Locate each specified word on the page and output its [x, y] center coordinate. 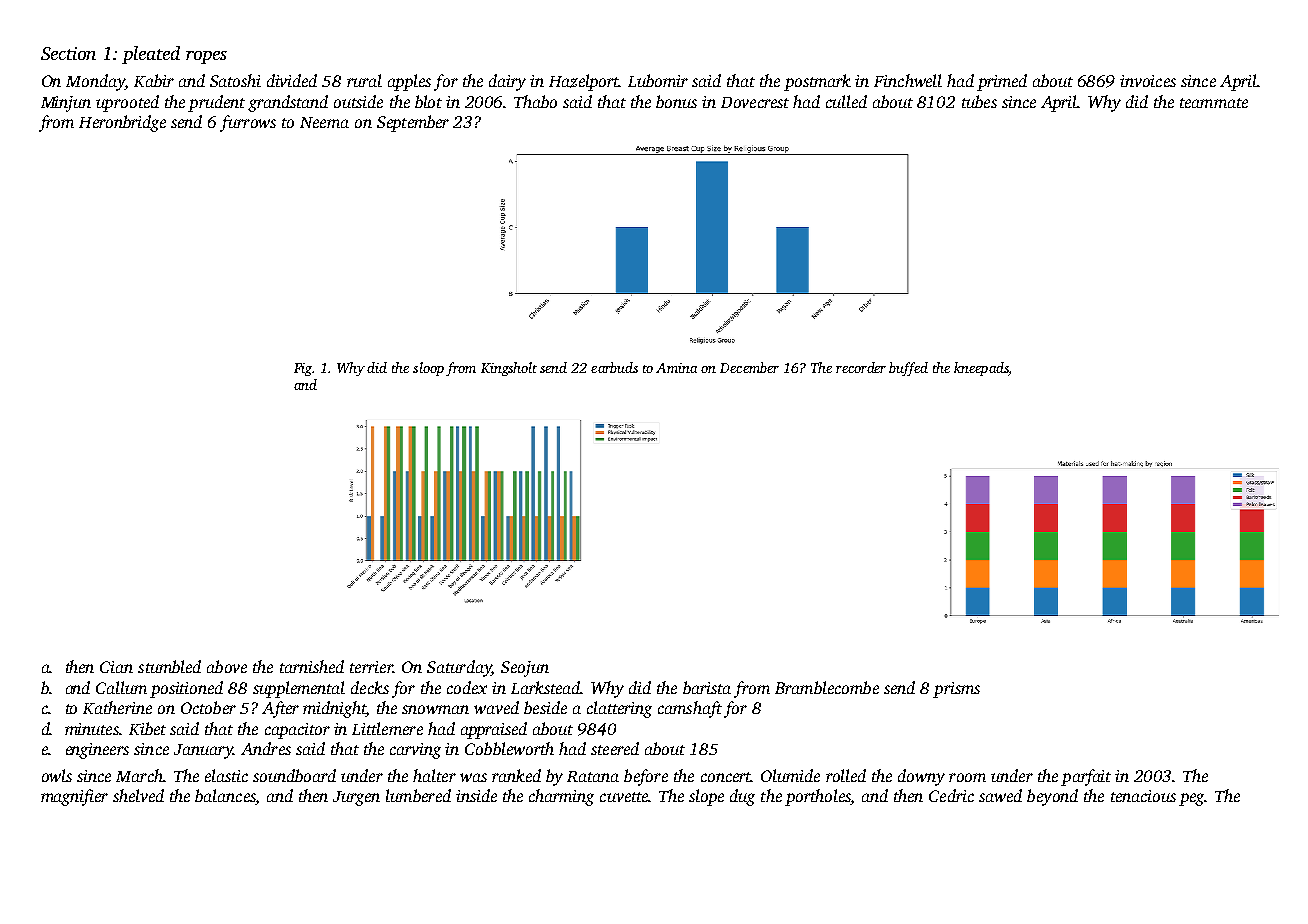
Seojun [525, 669]
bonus [676, 101]
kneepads [981, 369]
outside [358, 101]
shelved [138, 795]
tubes [979, 101]
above [227, 666]
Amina [676, 368]
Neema [324, 122]
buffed [908, 369]
